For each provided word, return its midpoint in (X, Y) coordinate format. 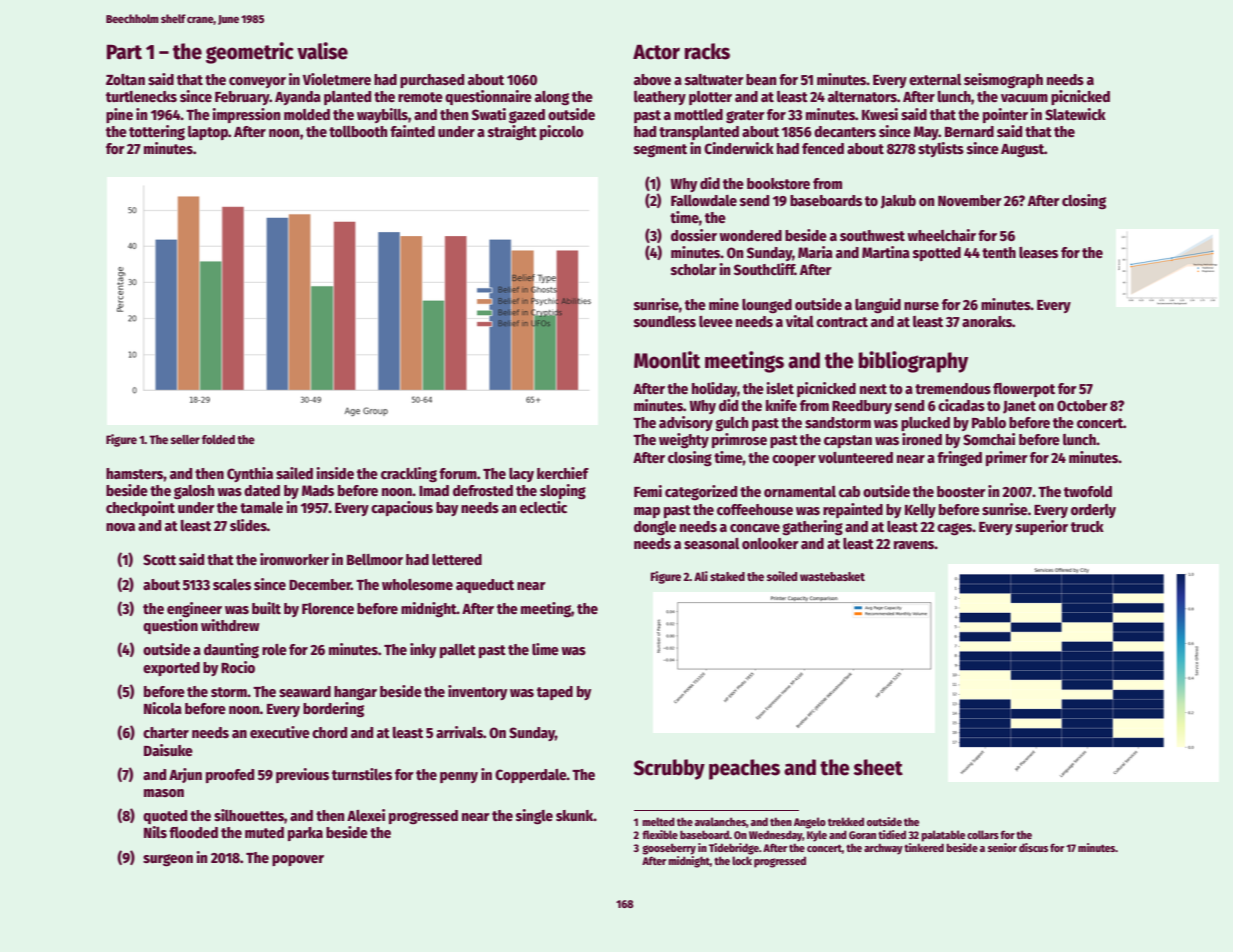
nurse (921, 306)
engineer (194, 610)
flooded (193, 832)
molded (307, 114)
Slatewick (1075, 114)
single (534, 817)
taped (555, 693)
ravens (914, 545)
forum (458, 473)
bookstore (778, 183)
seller (185, 439)
